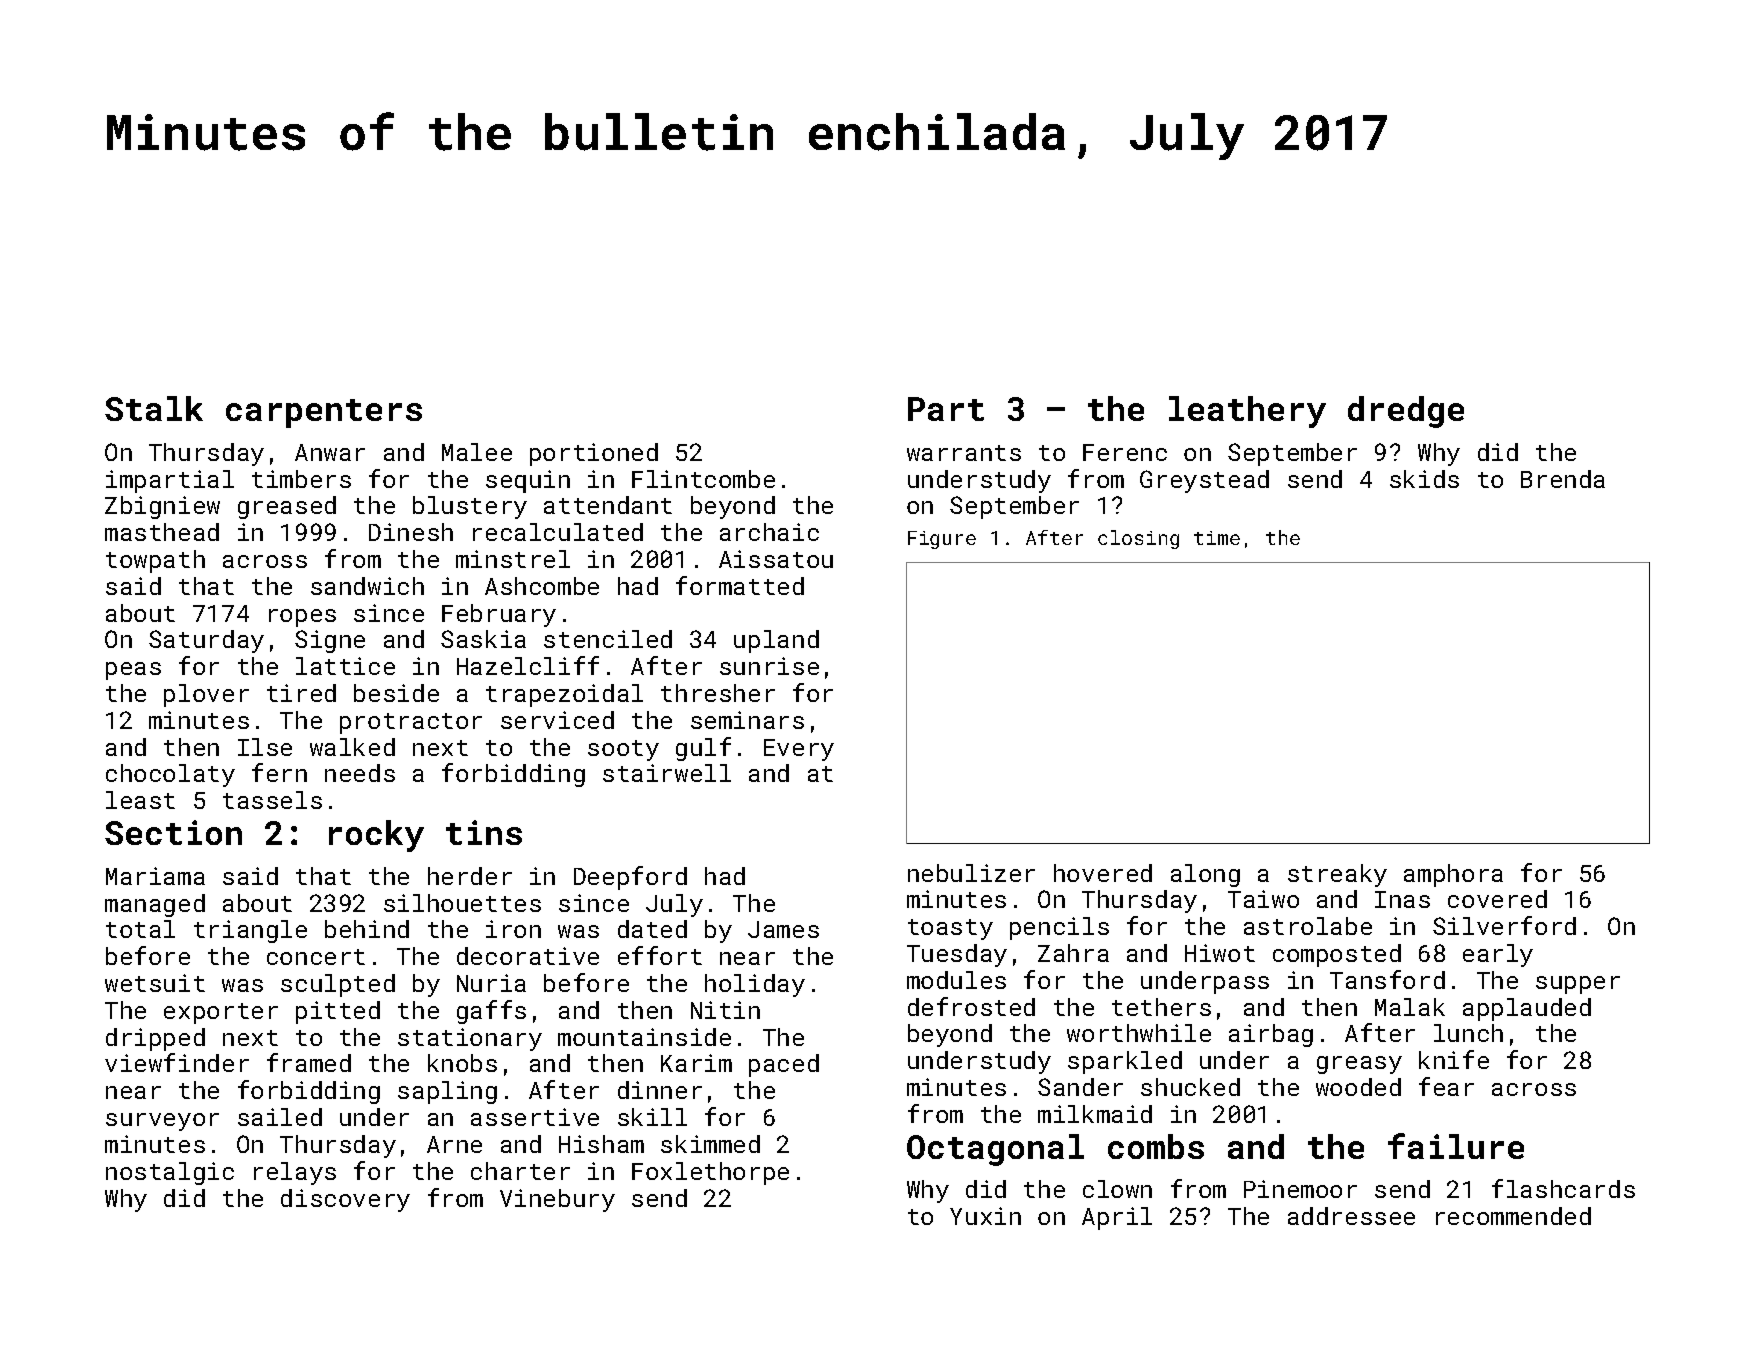 The height and width of the page is (1356, 1754). What do you see at coordinates (170, 775) in the page?
I see `chocolaty` at bounding box center [170, 775].
